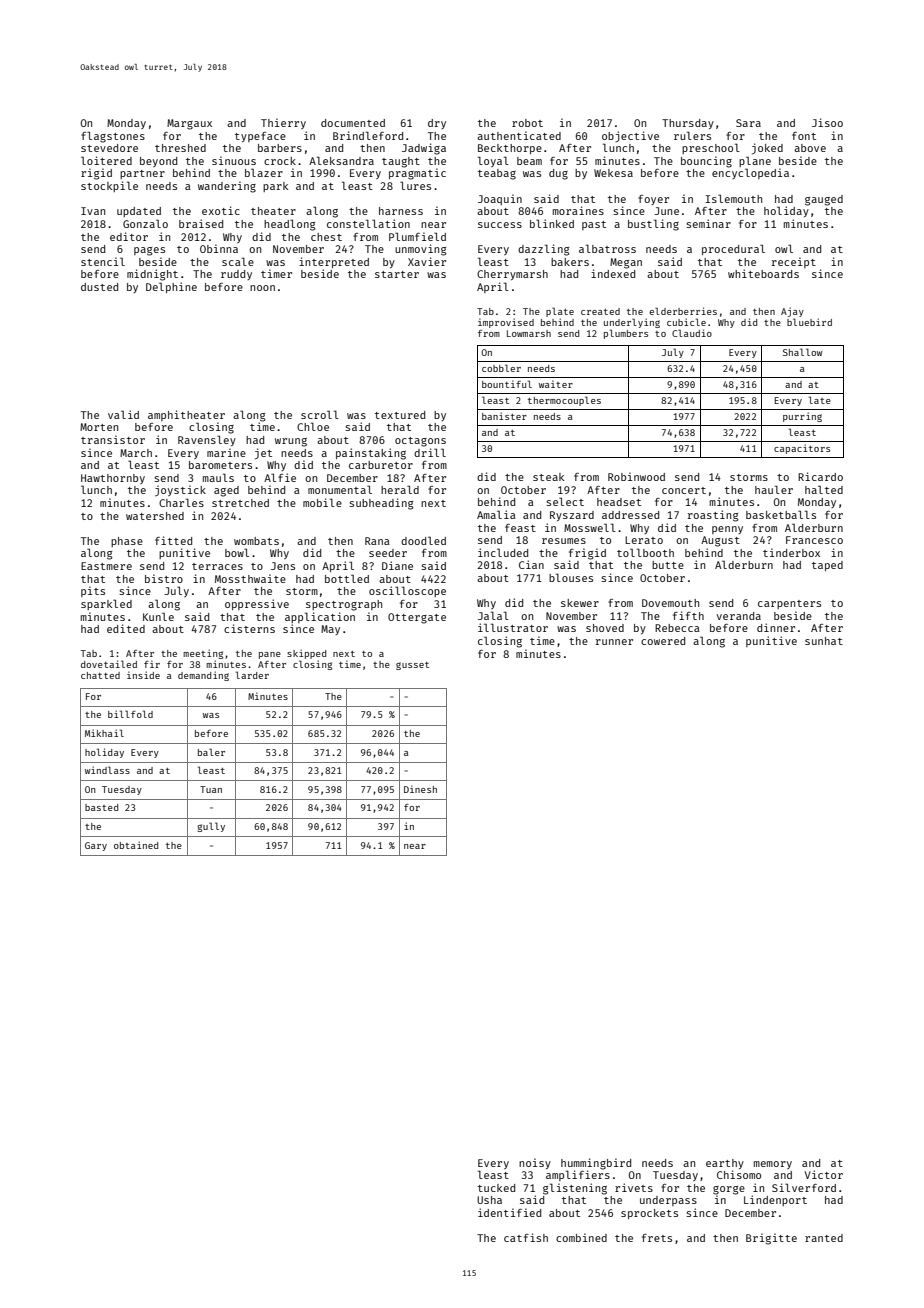 The height and width of the document is (1308, 924). What do you see at coordinates (824, 1174) in the document?
I see `Victor` at bounding box center [824, 1174].
